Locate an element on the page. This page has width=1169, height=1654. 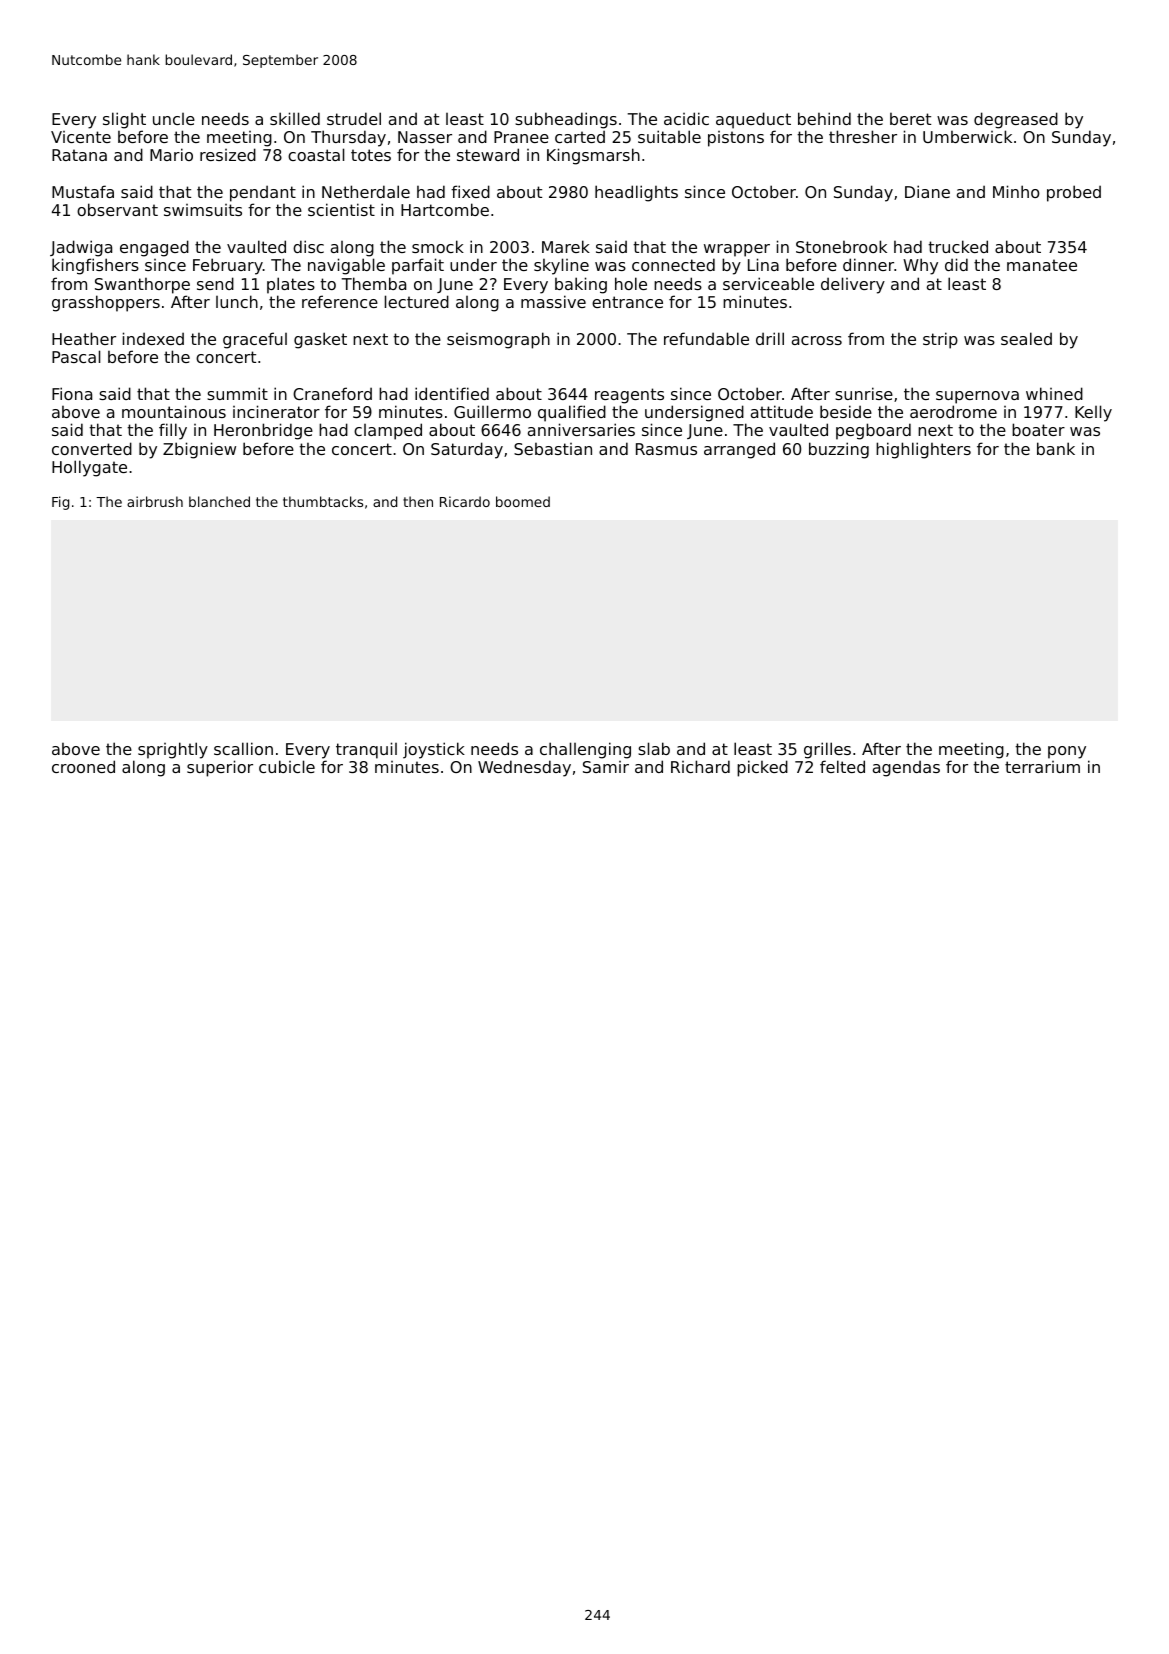
carted is located at coordinates (580, 136).
